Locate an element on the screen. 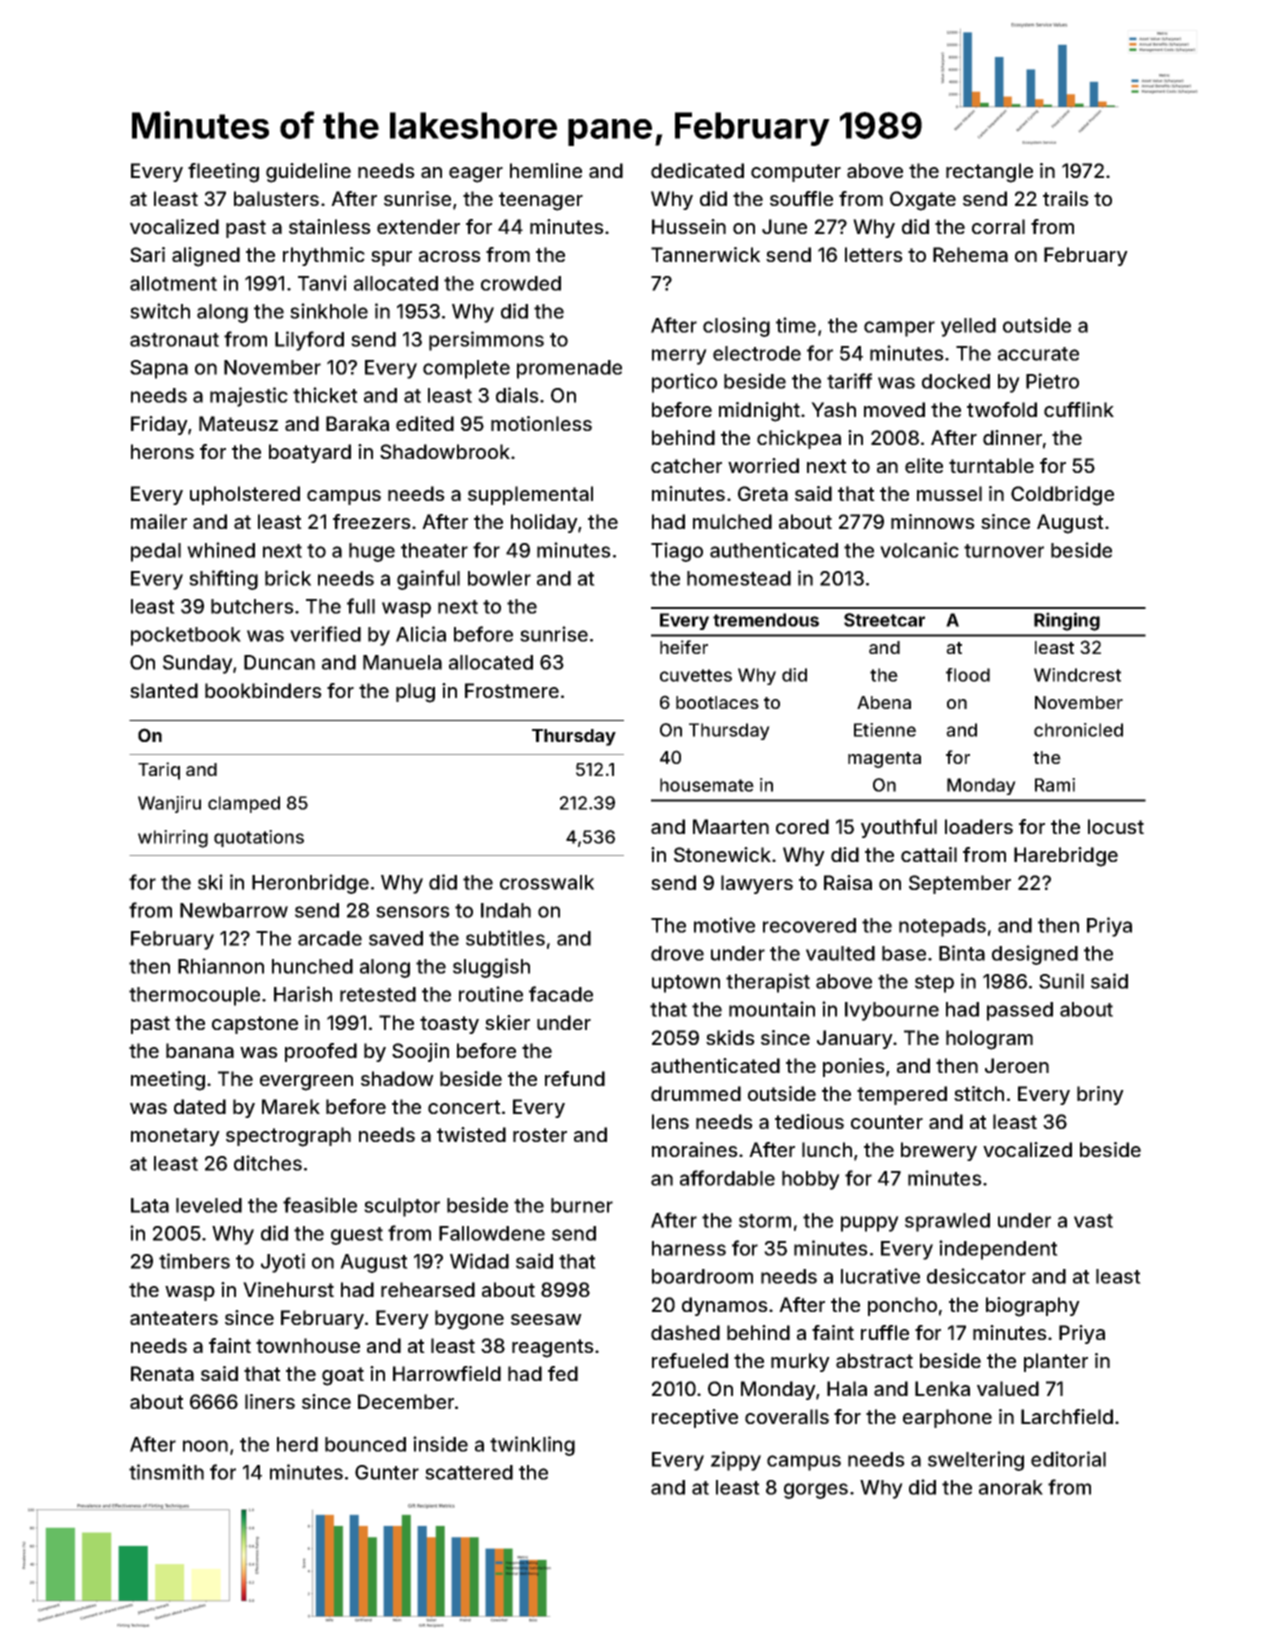  brewery is located at coordinates (939, 1151).
